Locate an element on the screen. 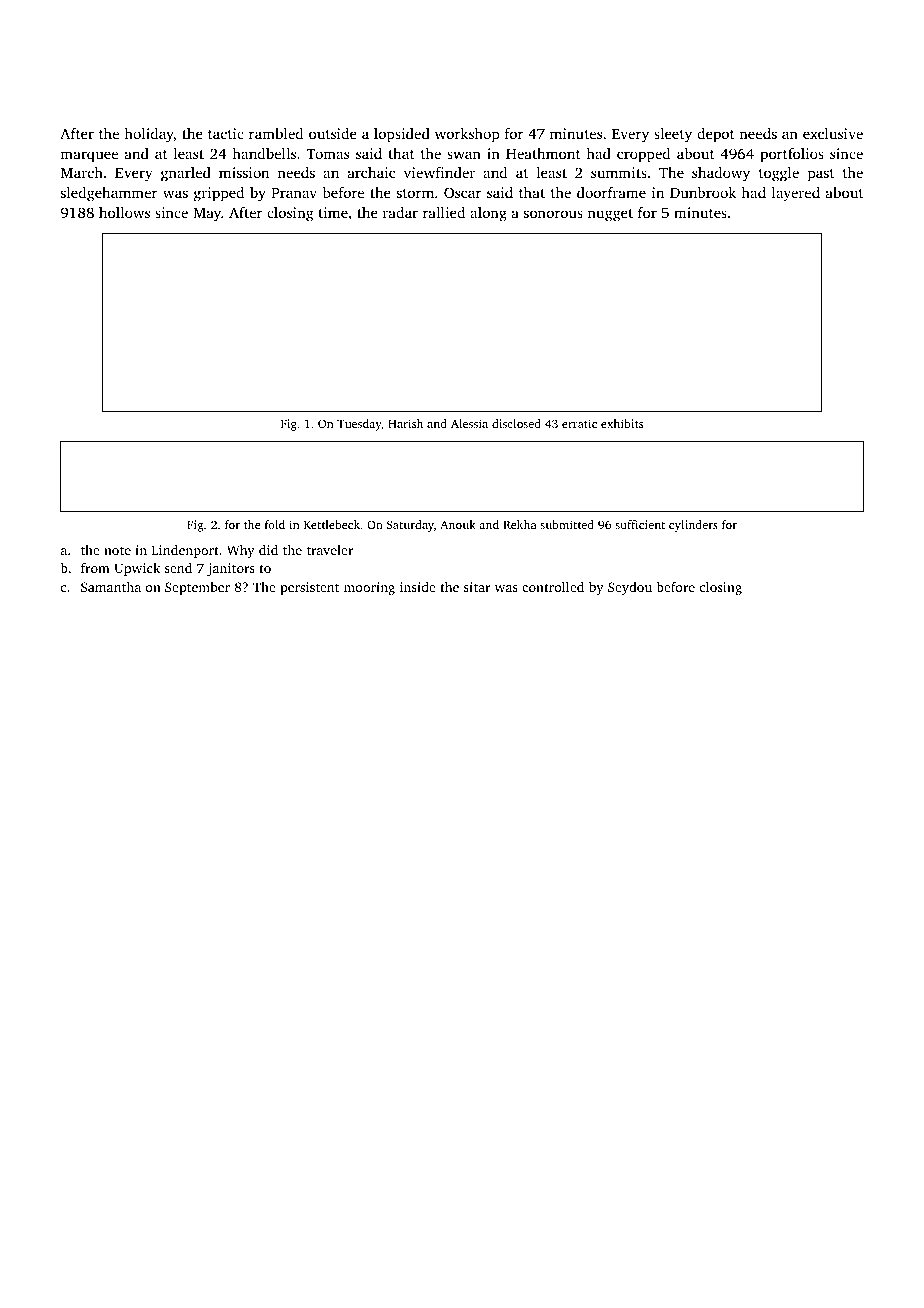  did is located at coordinates (268, 550).
